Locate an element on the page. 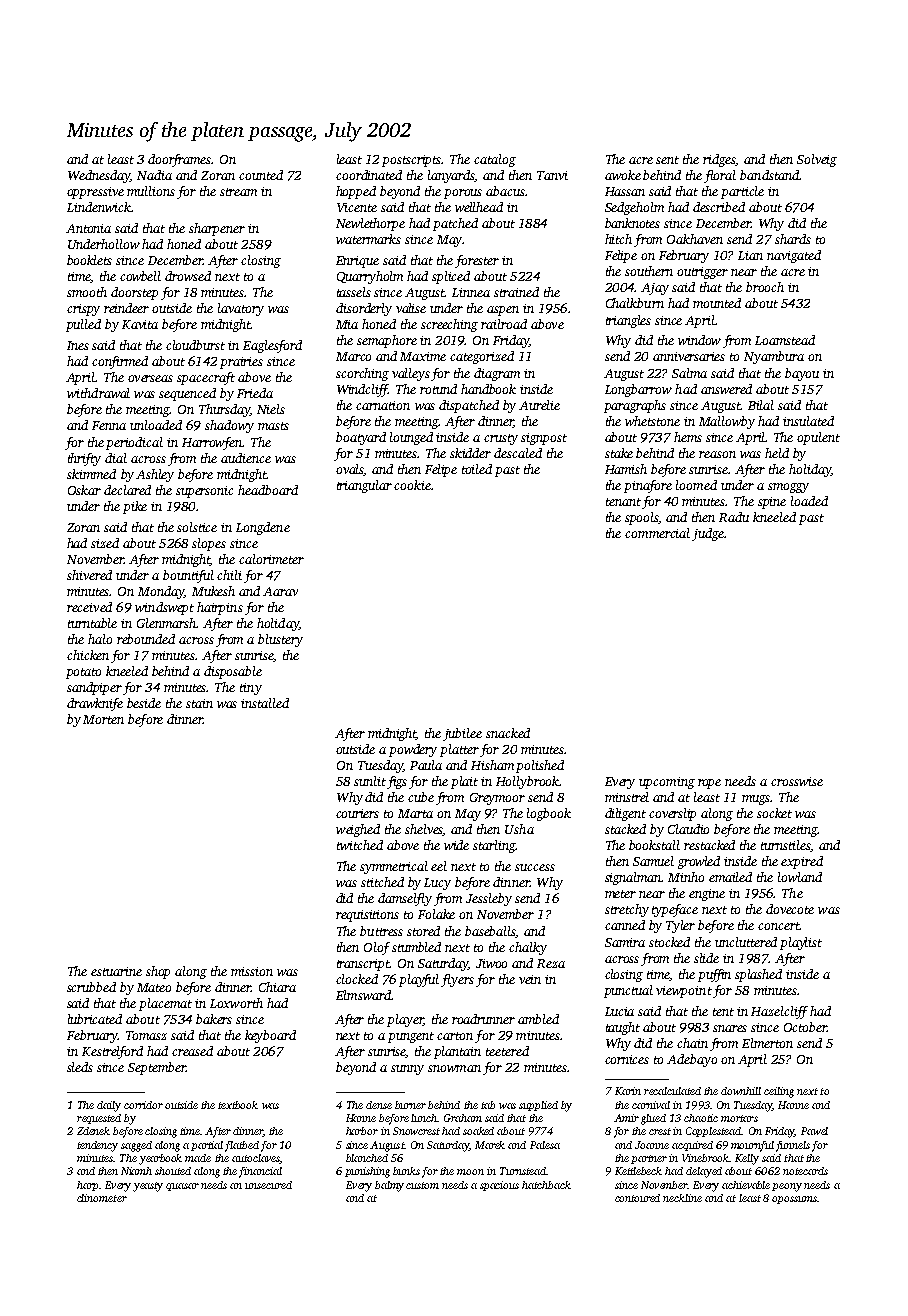 The image size is (908, 1316). mullions is located at coordinates (151, 191).
